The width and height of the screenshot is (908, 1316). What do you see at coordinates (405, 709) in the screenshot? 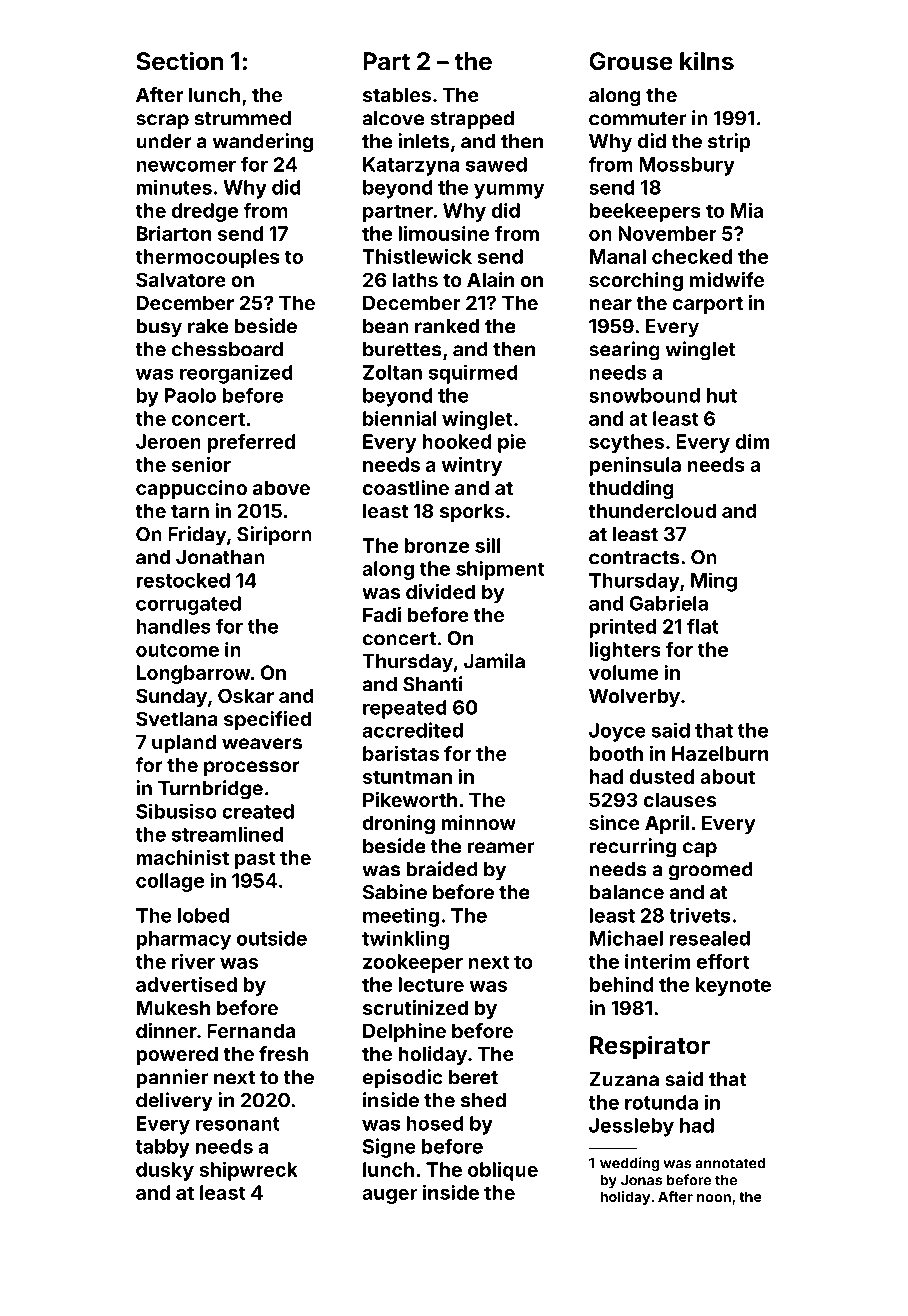
I see `repeated` at bounding box center [405, 709].
